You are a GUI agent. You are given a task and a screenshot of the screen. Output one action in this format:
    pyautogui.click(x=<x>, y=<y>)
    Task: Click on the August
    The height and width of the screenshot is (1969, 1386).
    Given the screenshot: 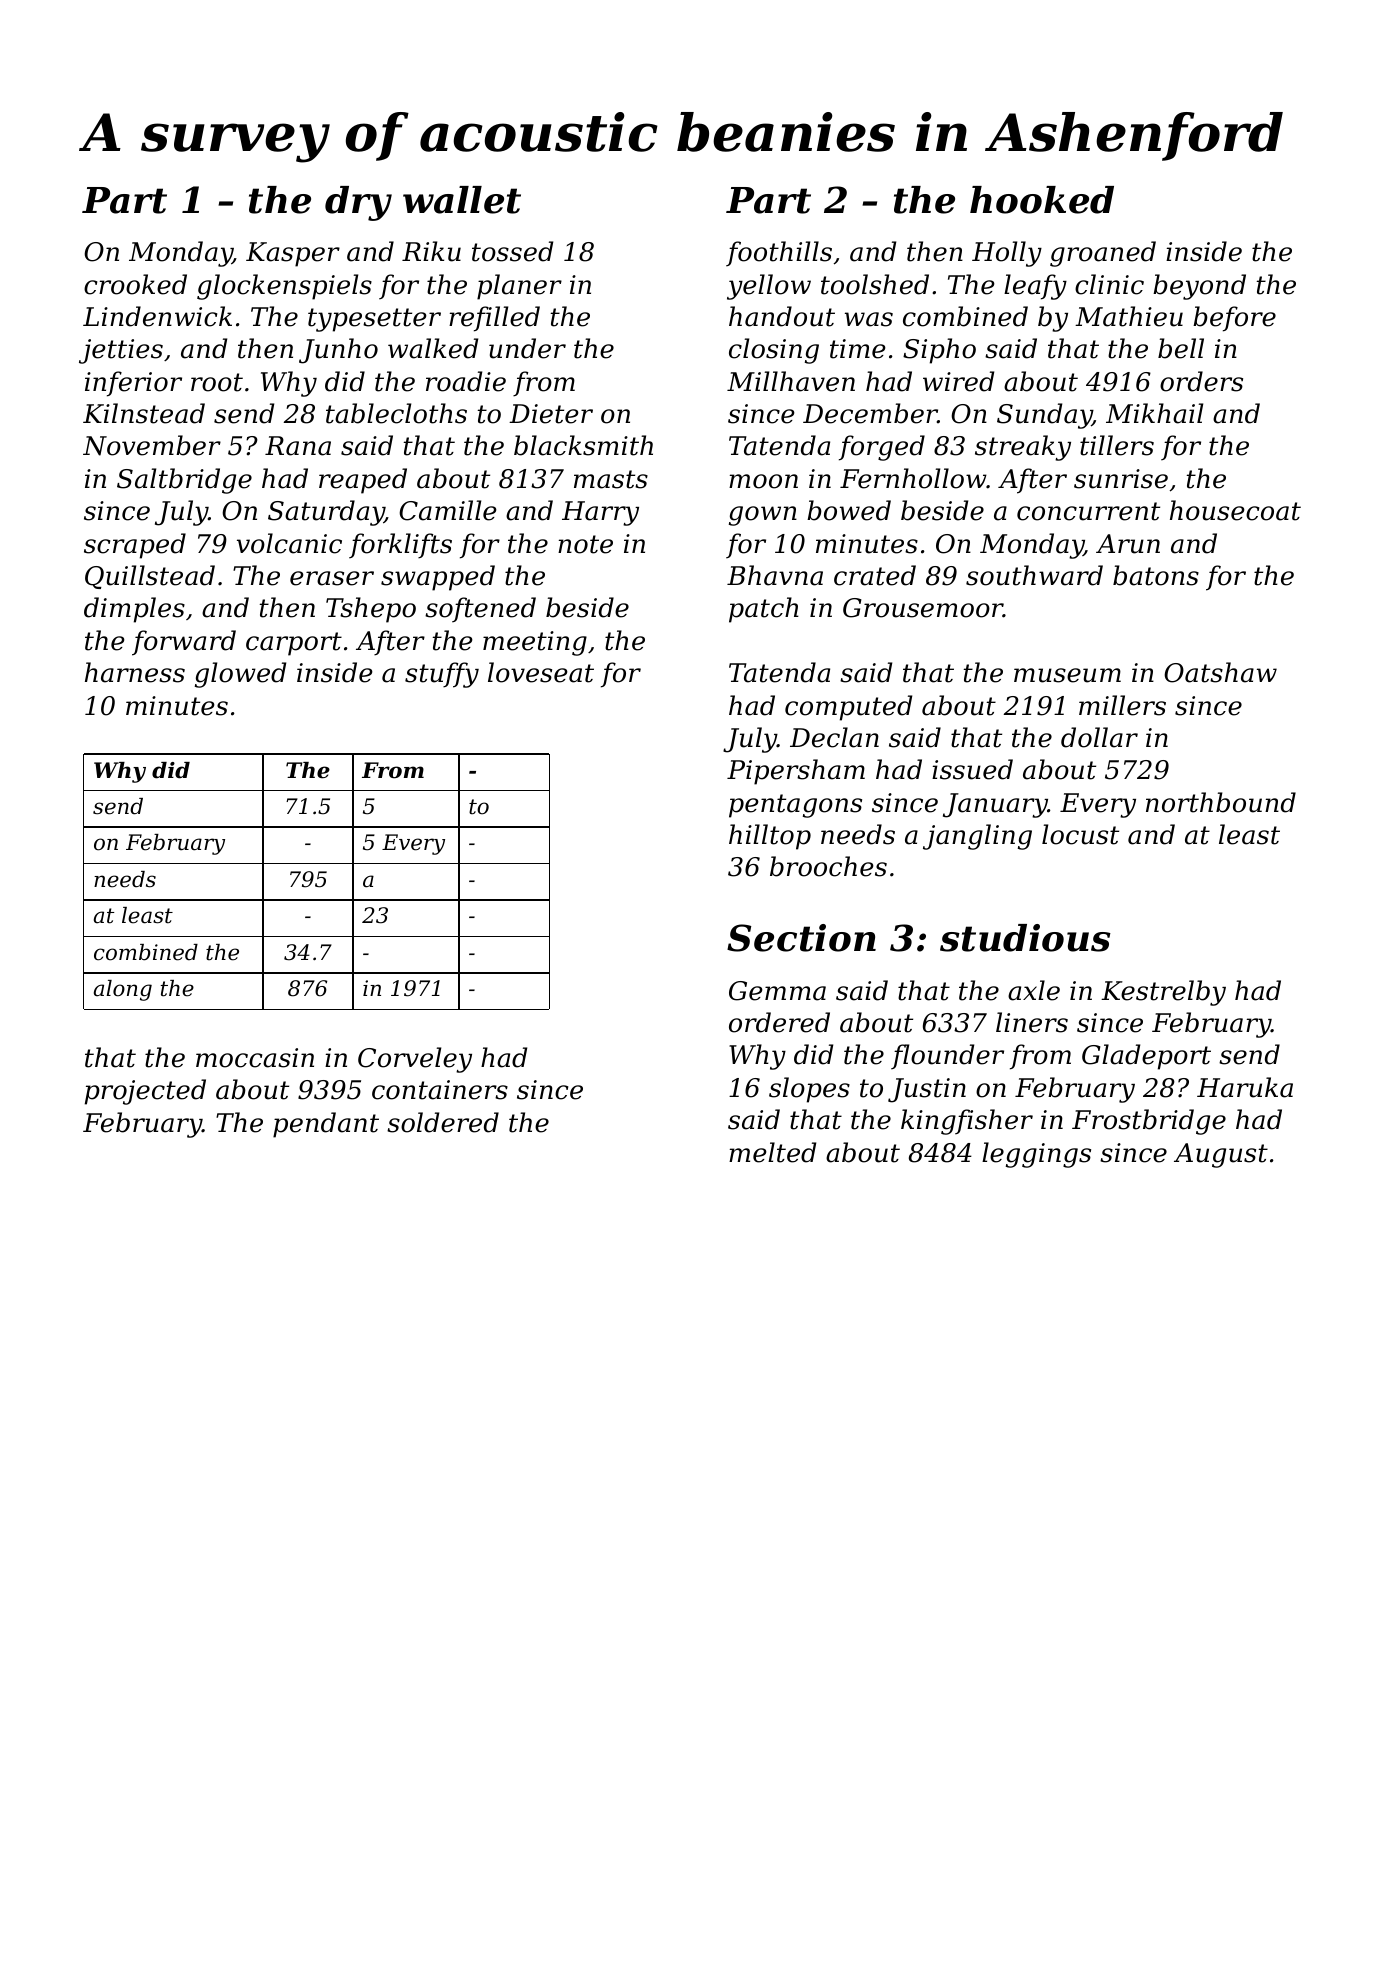 What is the action you would take?
    pyautogui.click(x=1221, y=1155)
